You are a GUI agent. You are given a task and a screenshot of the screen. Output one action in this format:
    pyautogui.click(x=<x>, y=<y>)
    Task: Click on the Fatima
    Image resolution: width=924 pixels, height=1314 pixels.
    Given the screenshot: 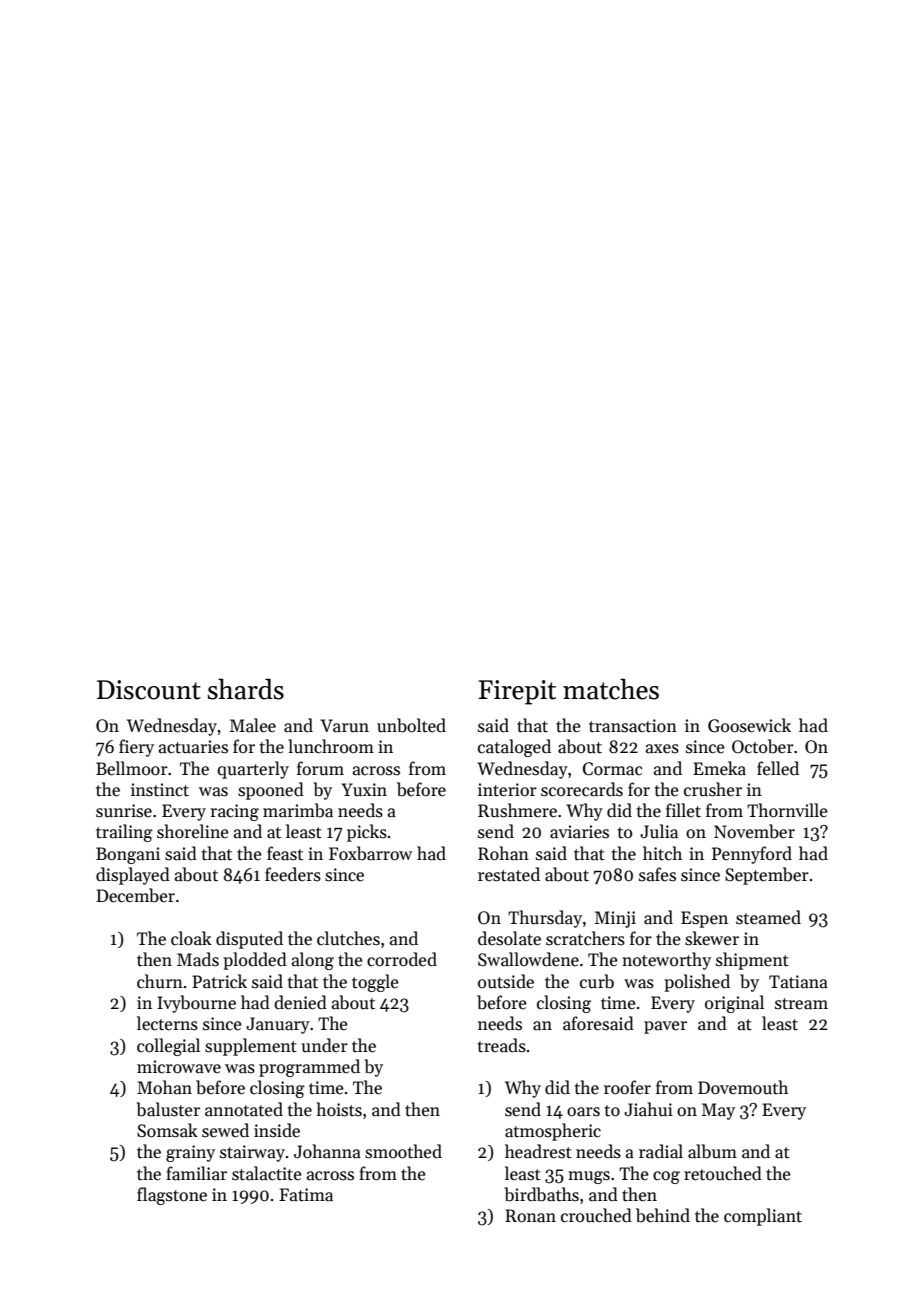 What is the action you would take?
    pyautogui.click(x=306, y=1195)
